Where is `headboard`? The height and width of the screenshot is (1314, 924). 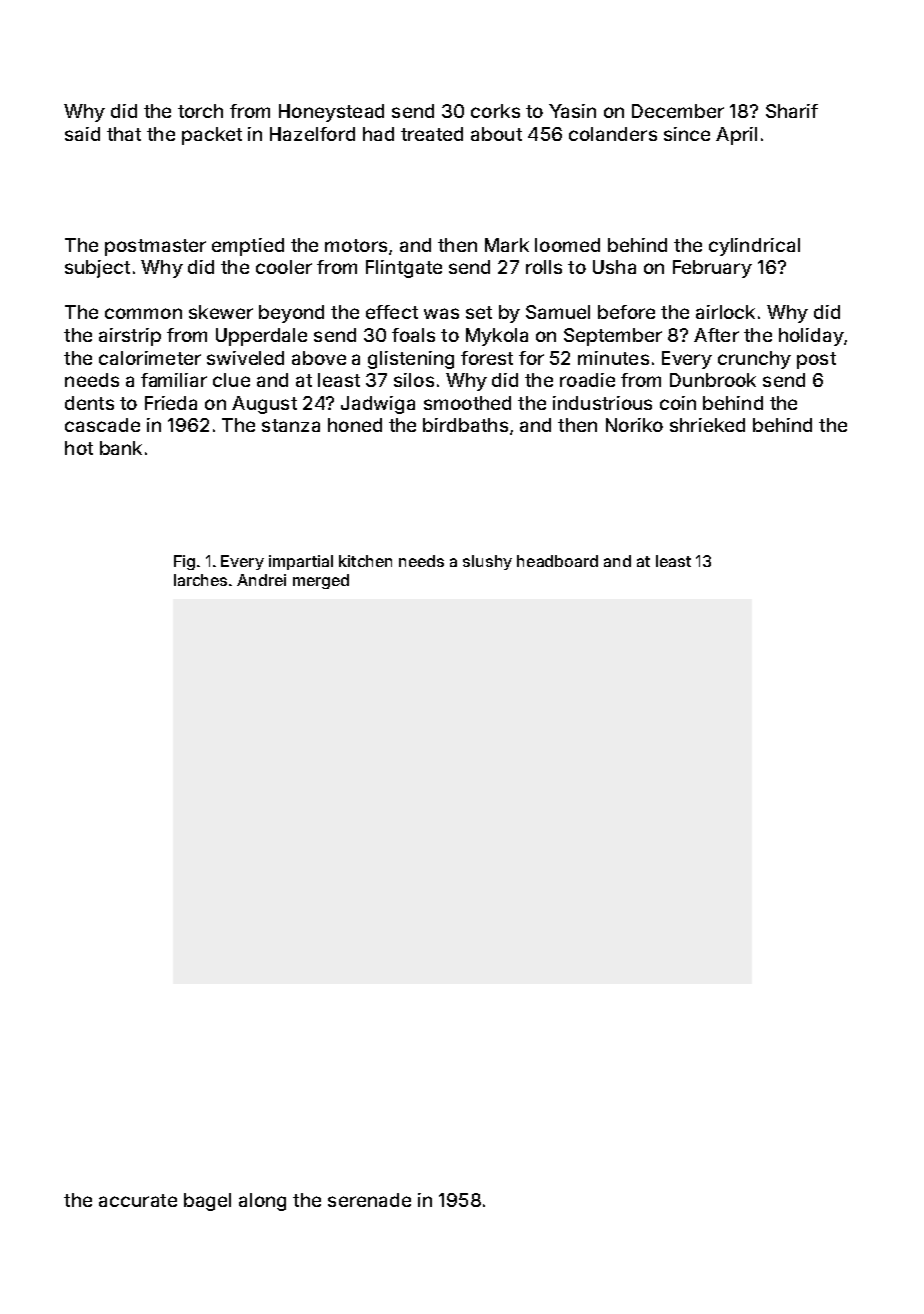 headboard is located at coordinates (557, 561).
